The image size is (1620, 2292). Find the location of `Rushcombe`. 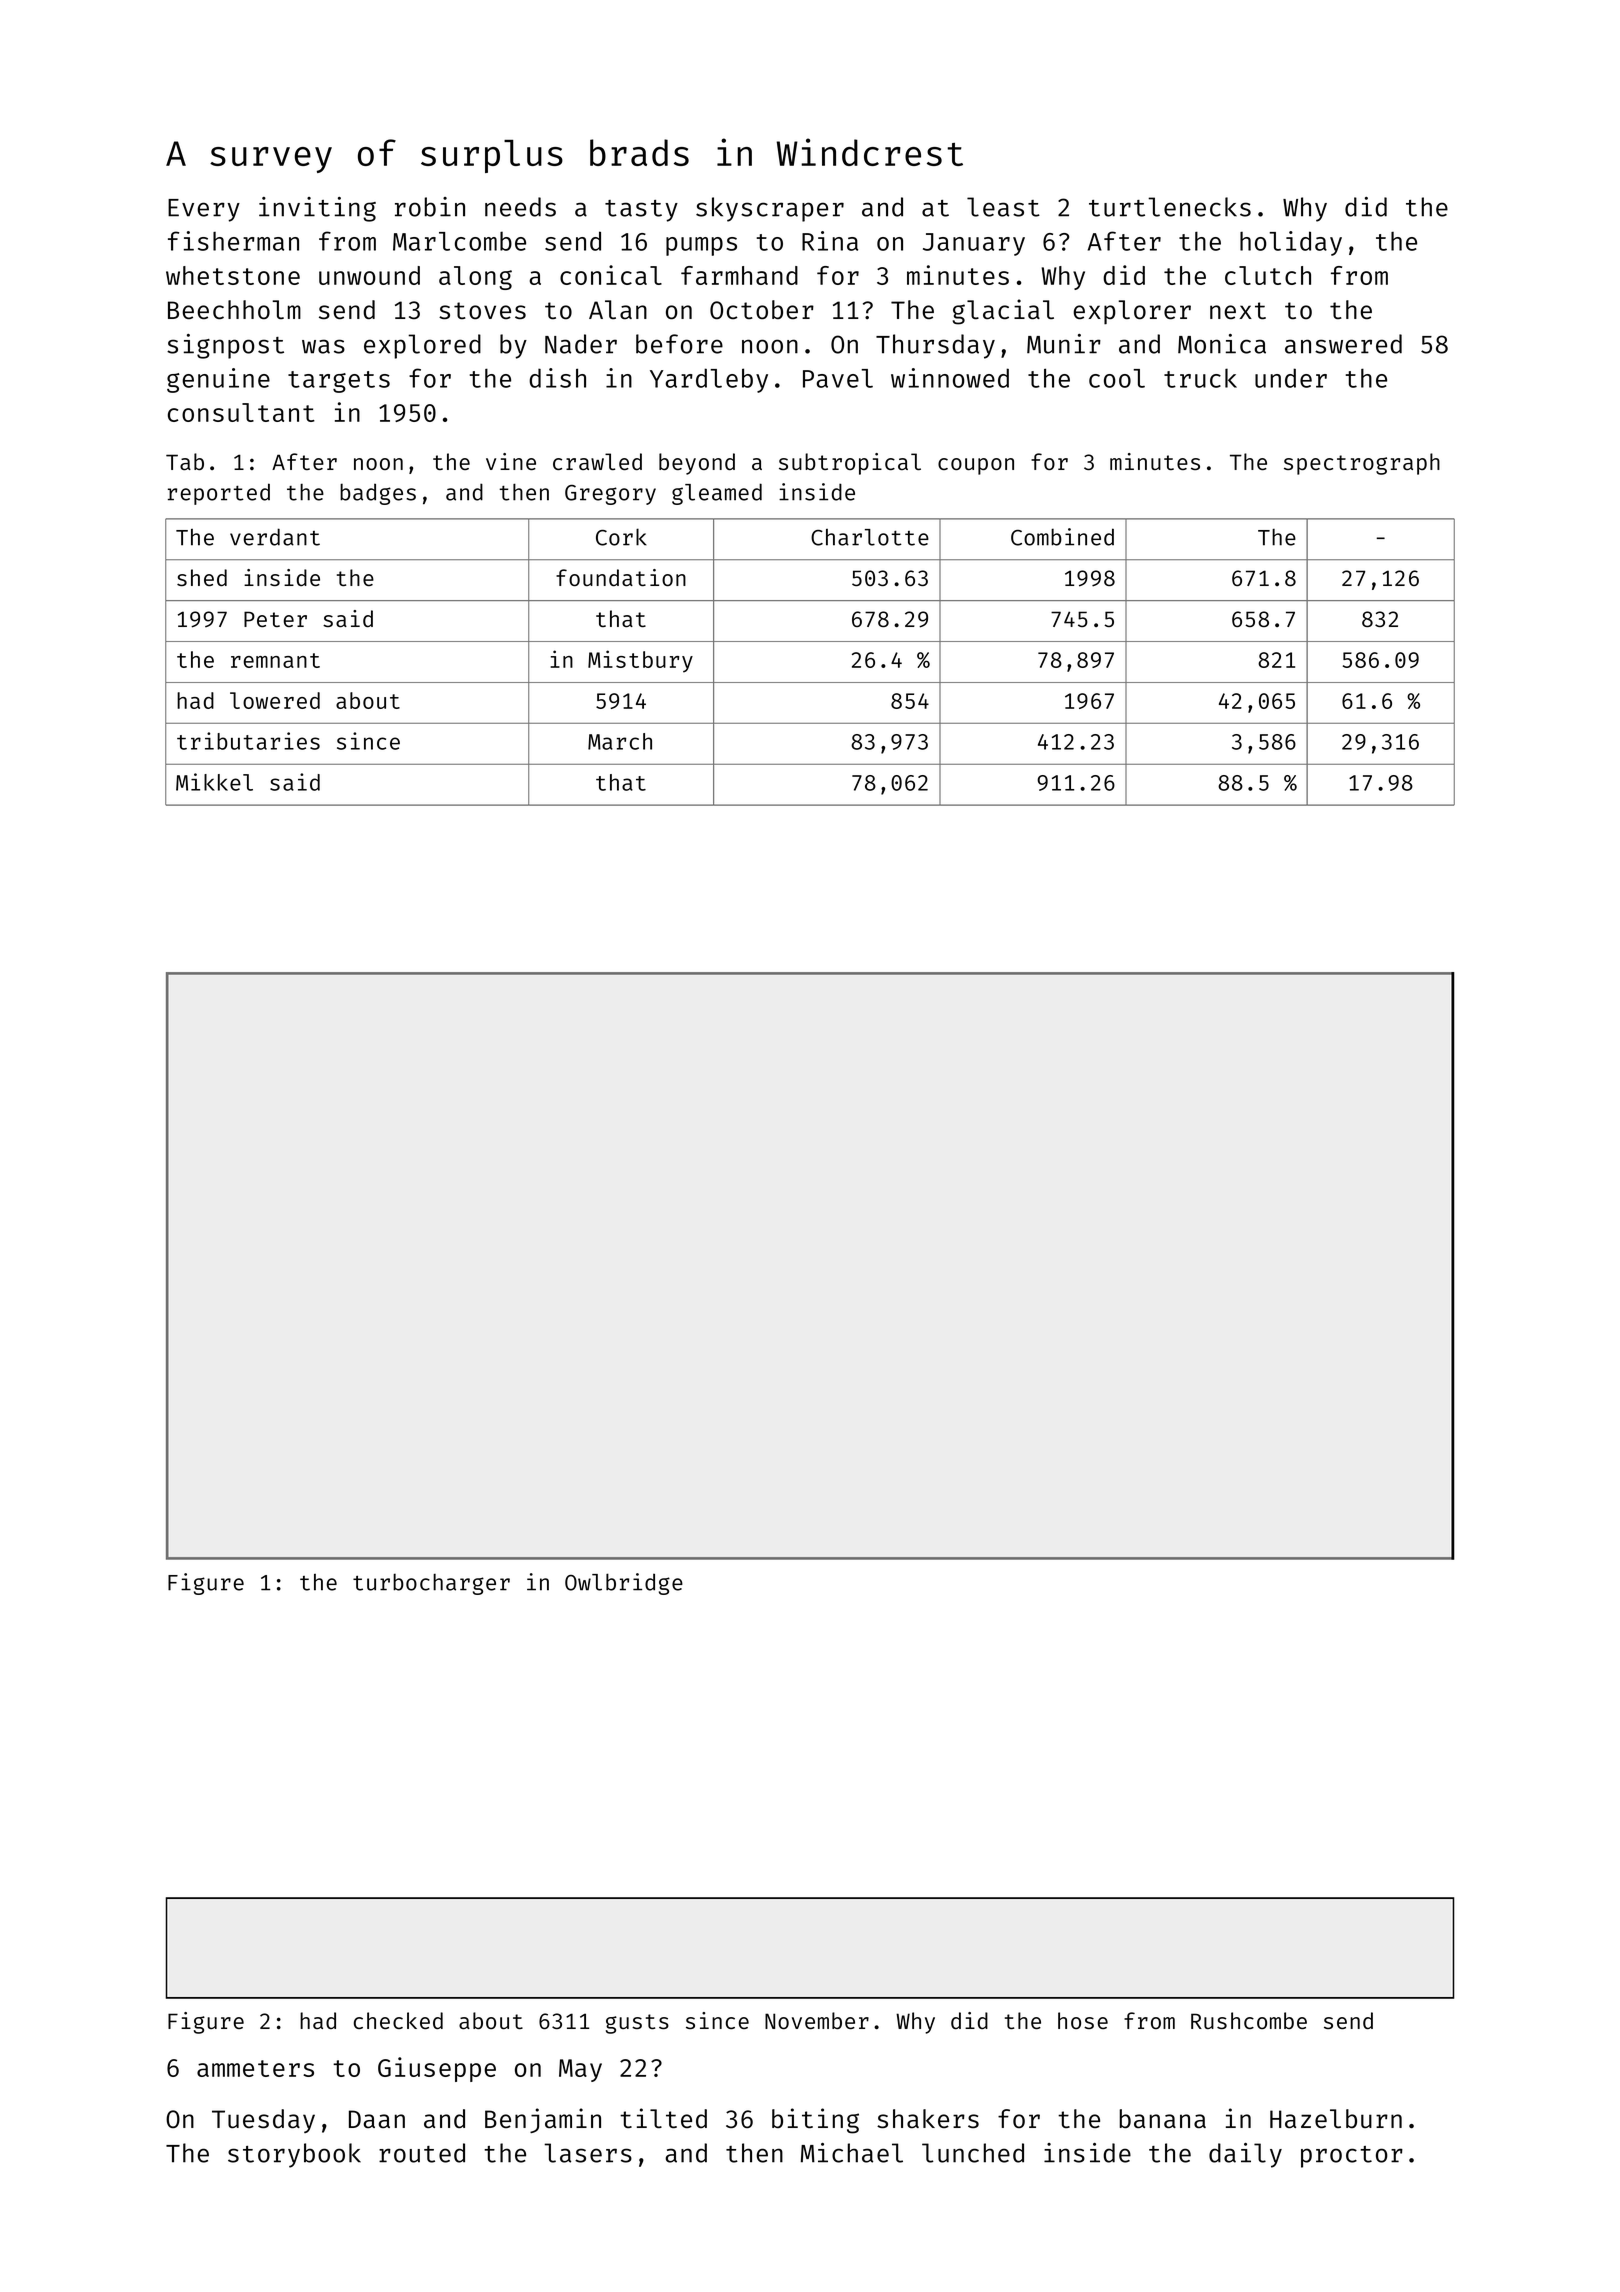

Rushcombe is located at coordinates (1249, 2020).
